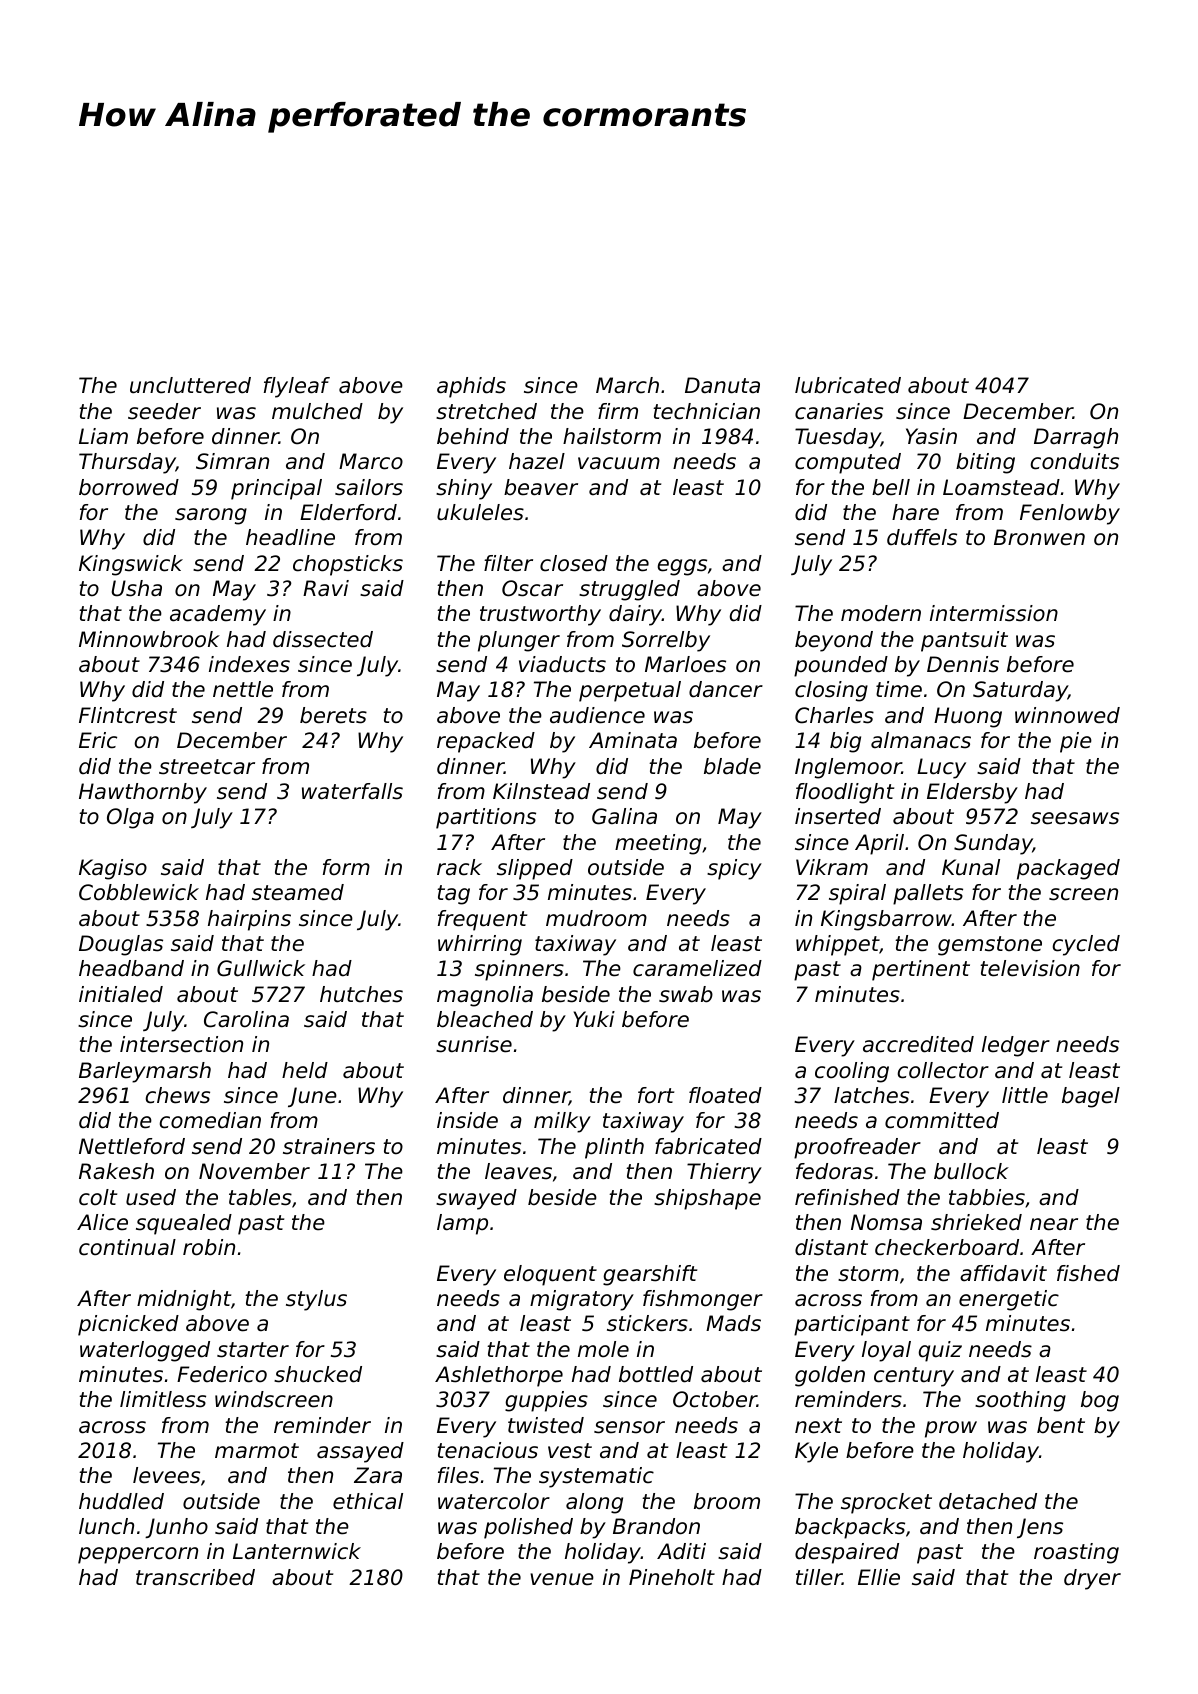  What do you see at coordinates (181, 1044) in the screenshot?
I see `intersection` at bounding box center [181, 1044].
